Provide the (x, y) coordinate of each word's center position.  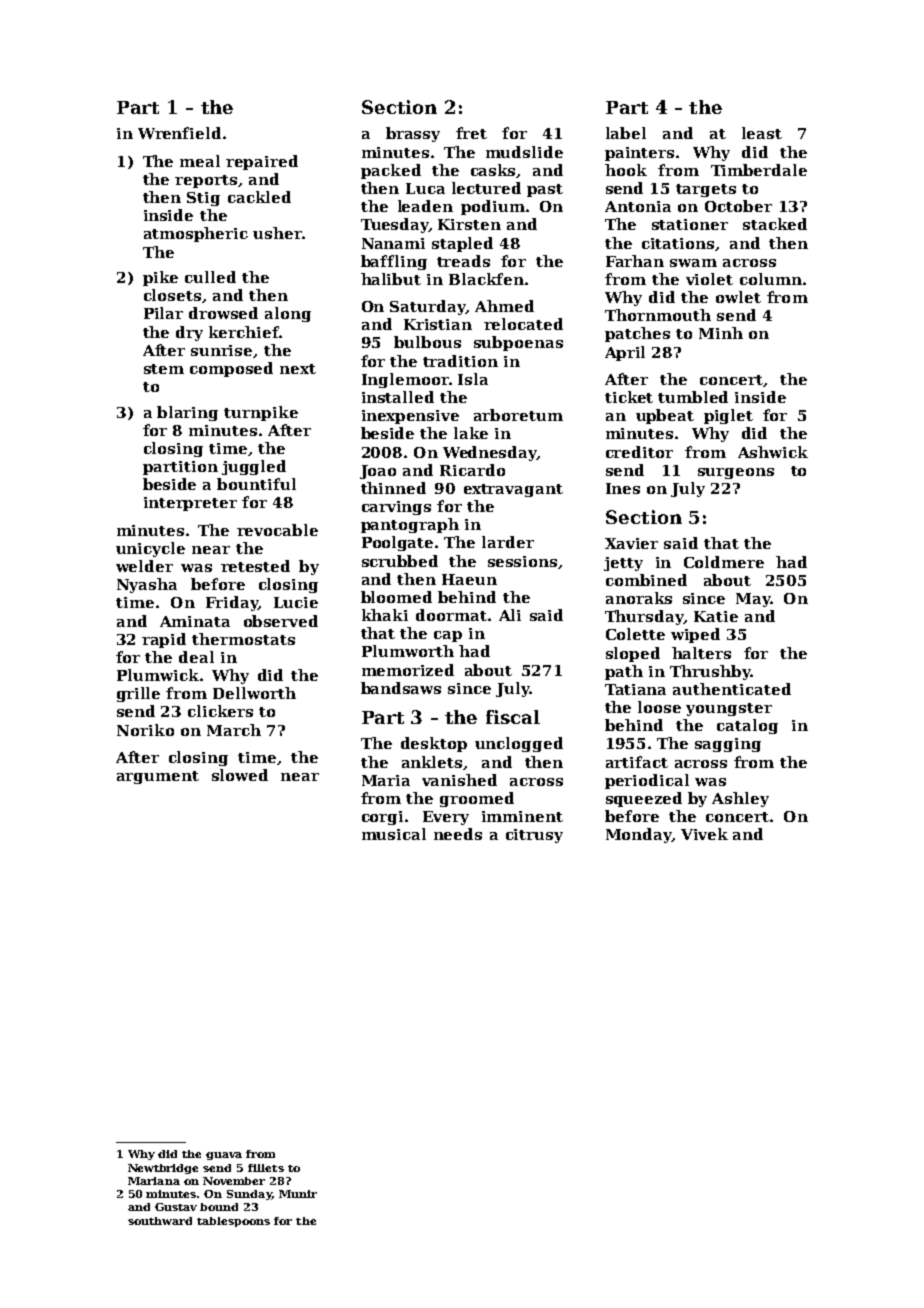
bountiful (256, 484)
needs (458, 834)
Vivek (704, 834)
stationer (690, 224)
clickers (220, 711)
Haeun (469, 579)
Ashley (740, 799)
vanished (459, 780)
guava (224, 1156)
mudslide (524, 152)
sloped (633, 654)
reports (206, 181)
